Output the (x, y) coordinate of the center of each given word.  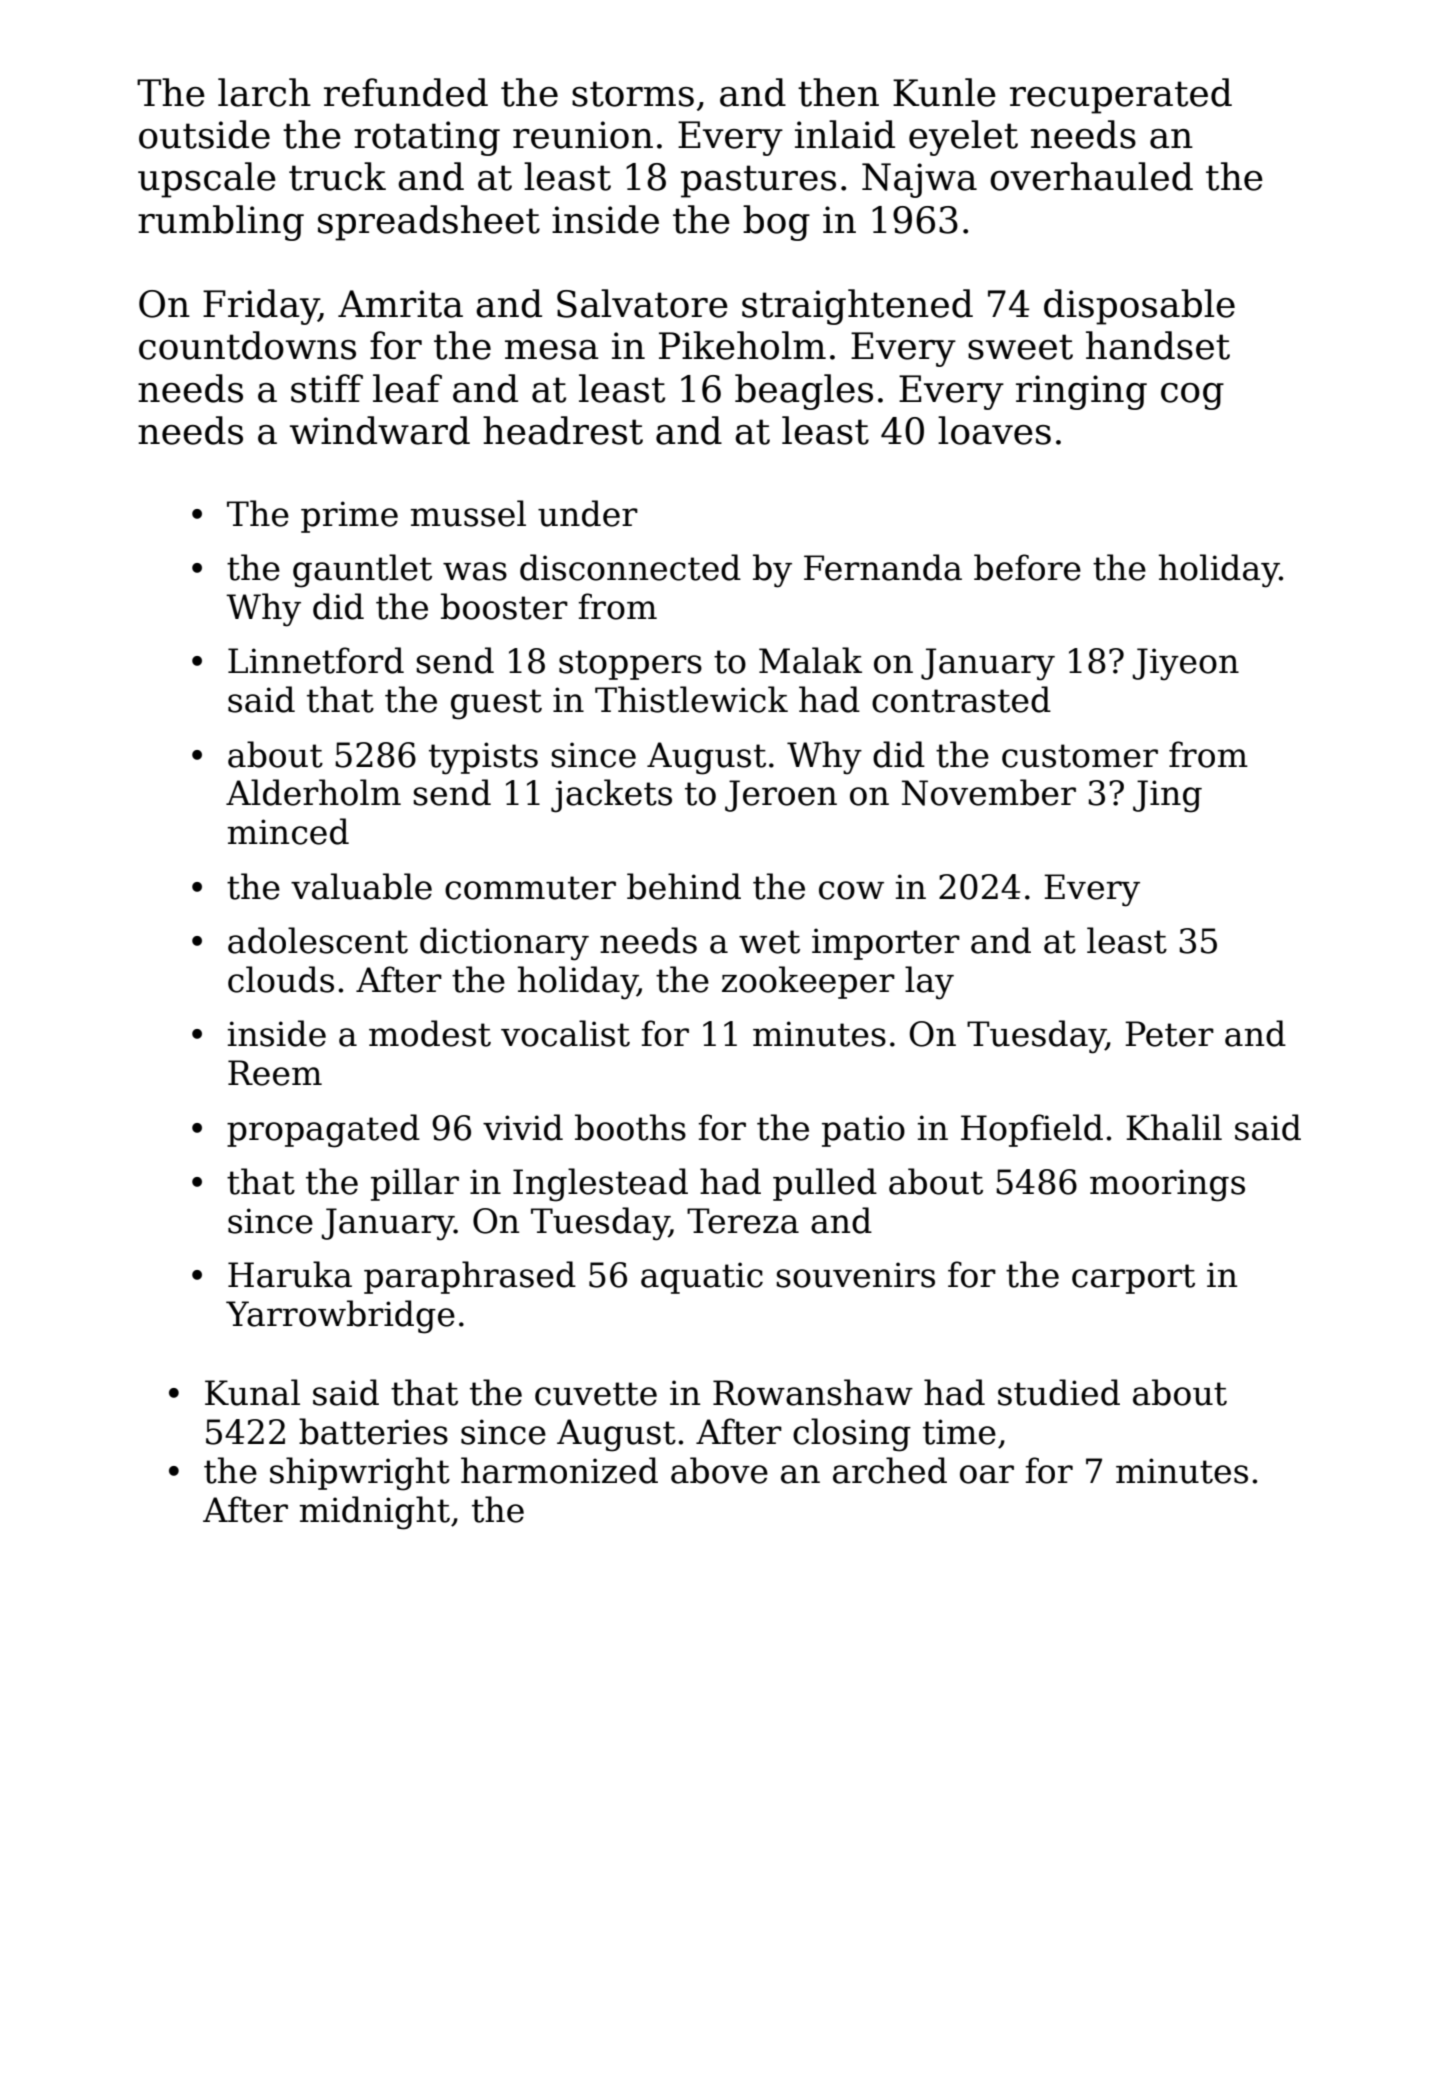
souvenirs (856, 1275)
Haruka (290, 1274)
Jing (1167, 796)
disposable (1139, 307)
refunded (406, 92)
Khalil (1174, 1127)
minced (288, 831)
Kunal (252, 1392)
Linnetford (316, 660)
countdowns (247, 345)
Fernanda (883, 567)
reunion (583, 135)
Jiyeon (1186, 664)
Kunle (944, 92)
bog (776, 223)
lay (929, 983)
